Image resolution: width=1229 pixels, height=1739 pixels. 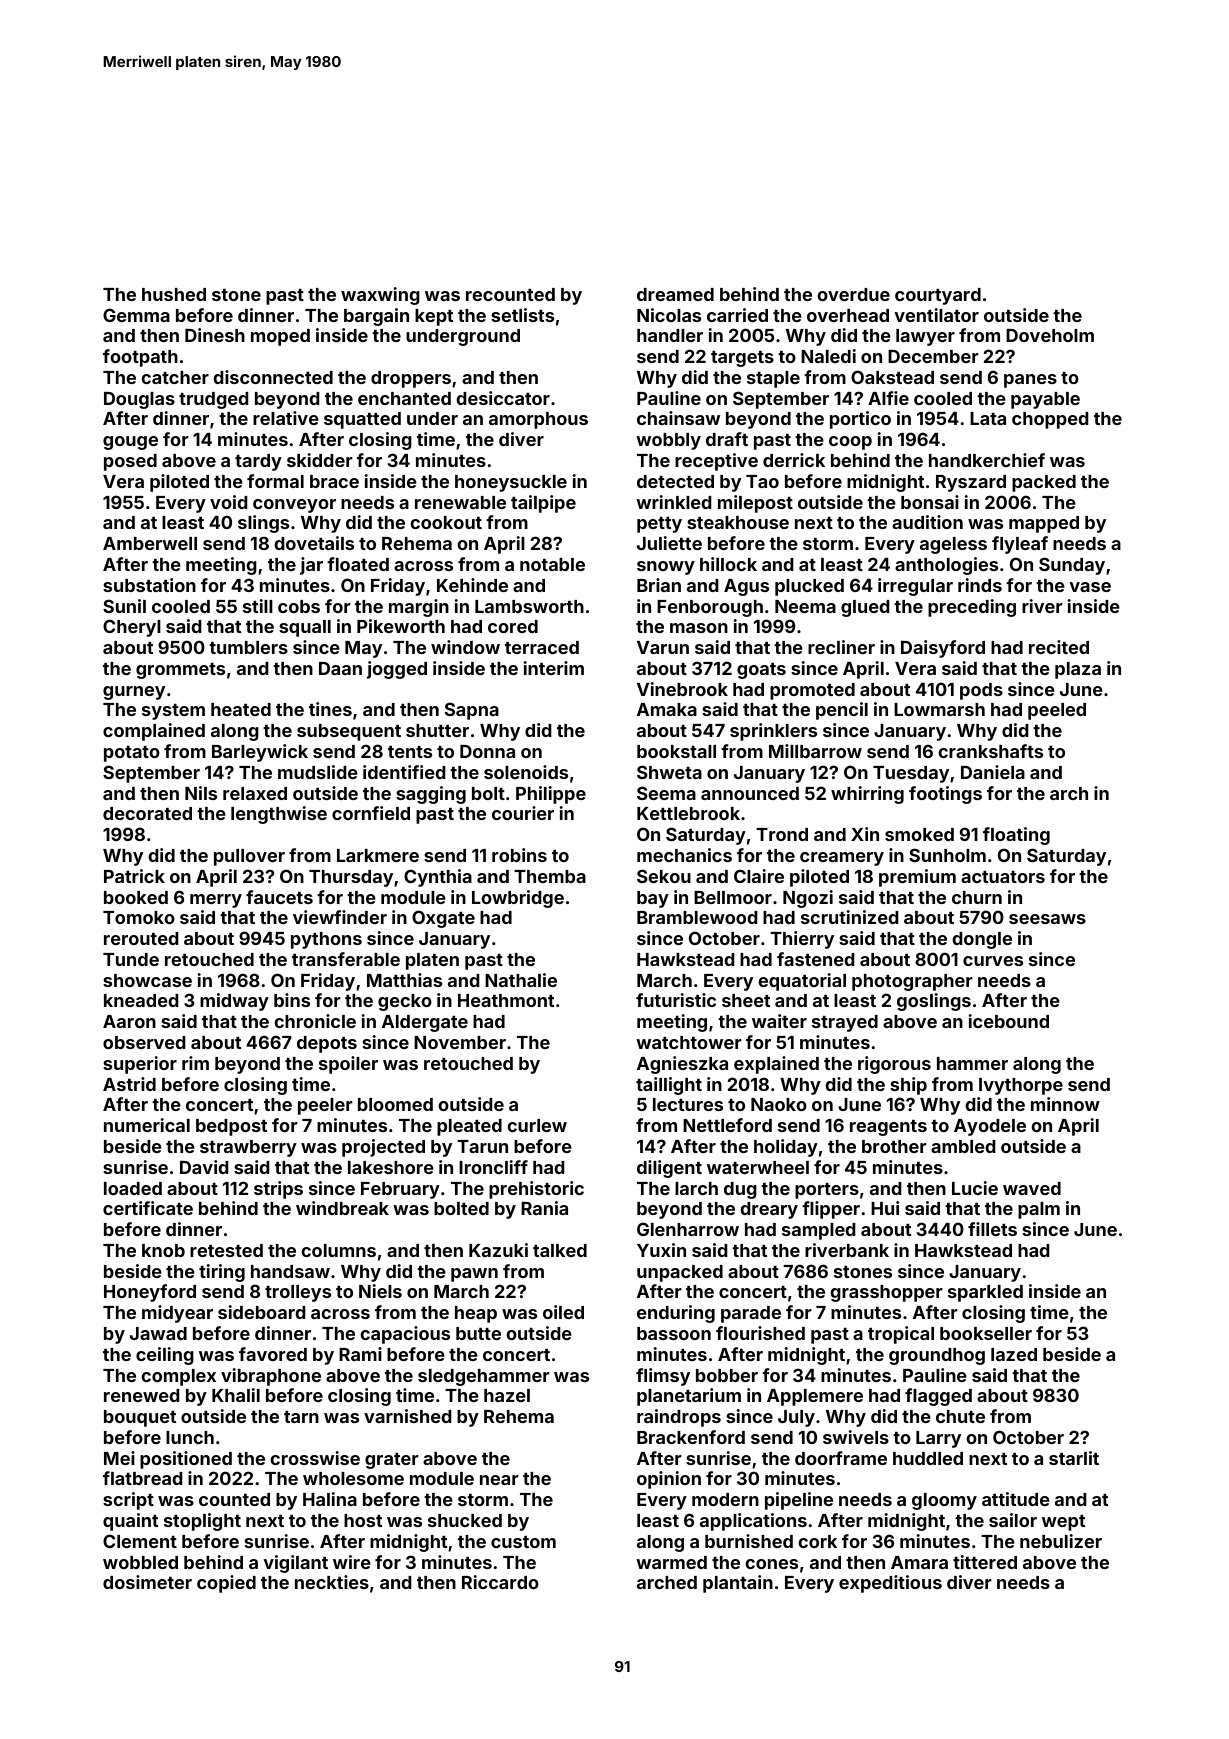 I want to click on desiccator, so click(x=503, y=398).
